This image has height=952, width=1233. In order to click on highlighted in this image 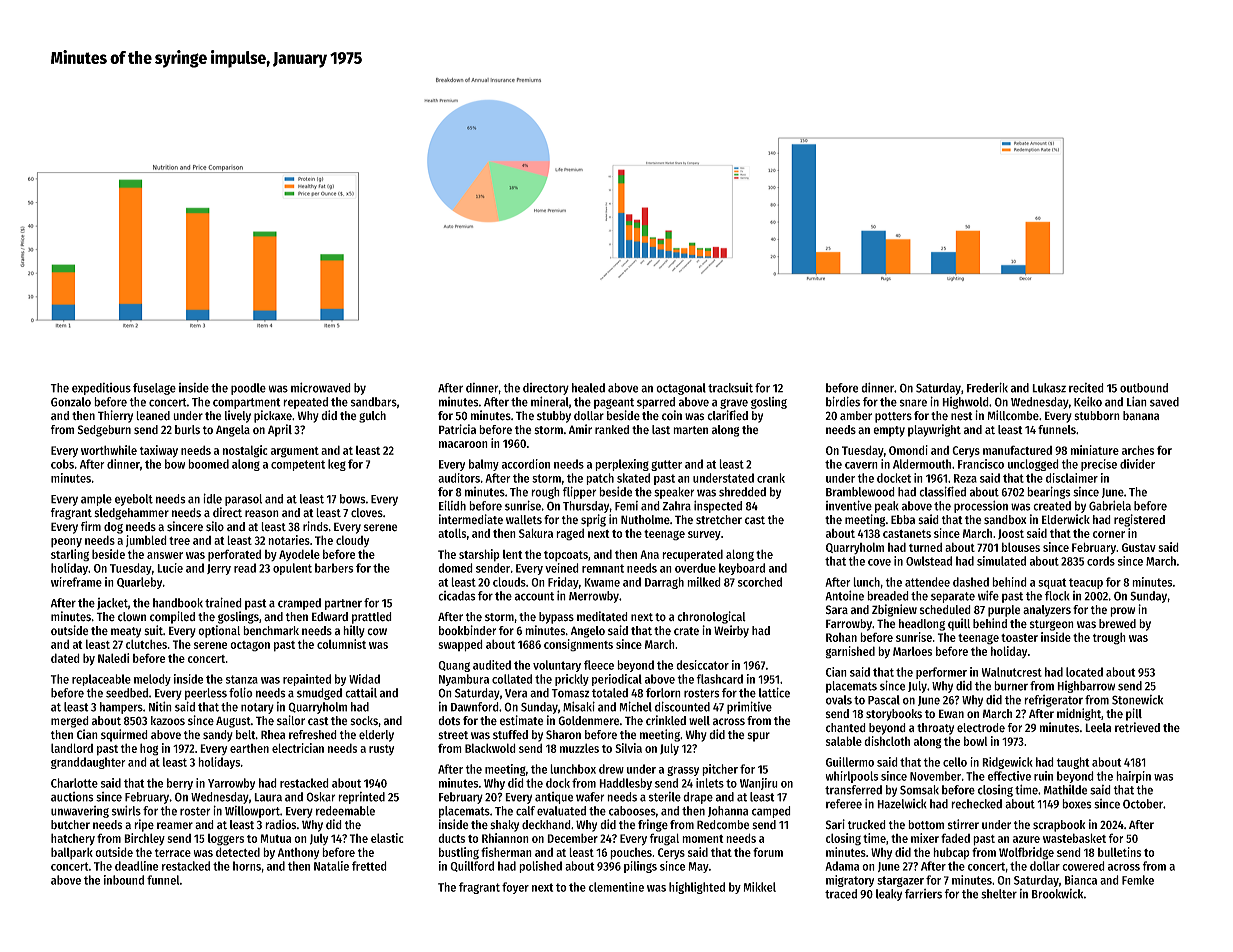, I will do `click(697, 888)`.
